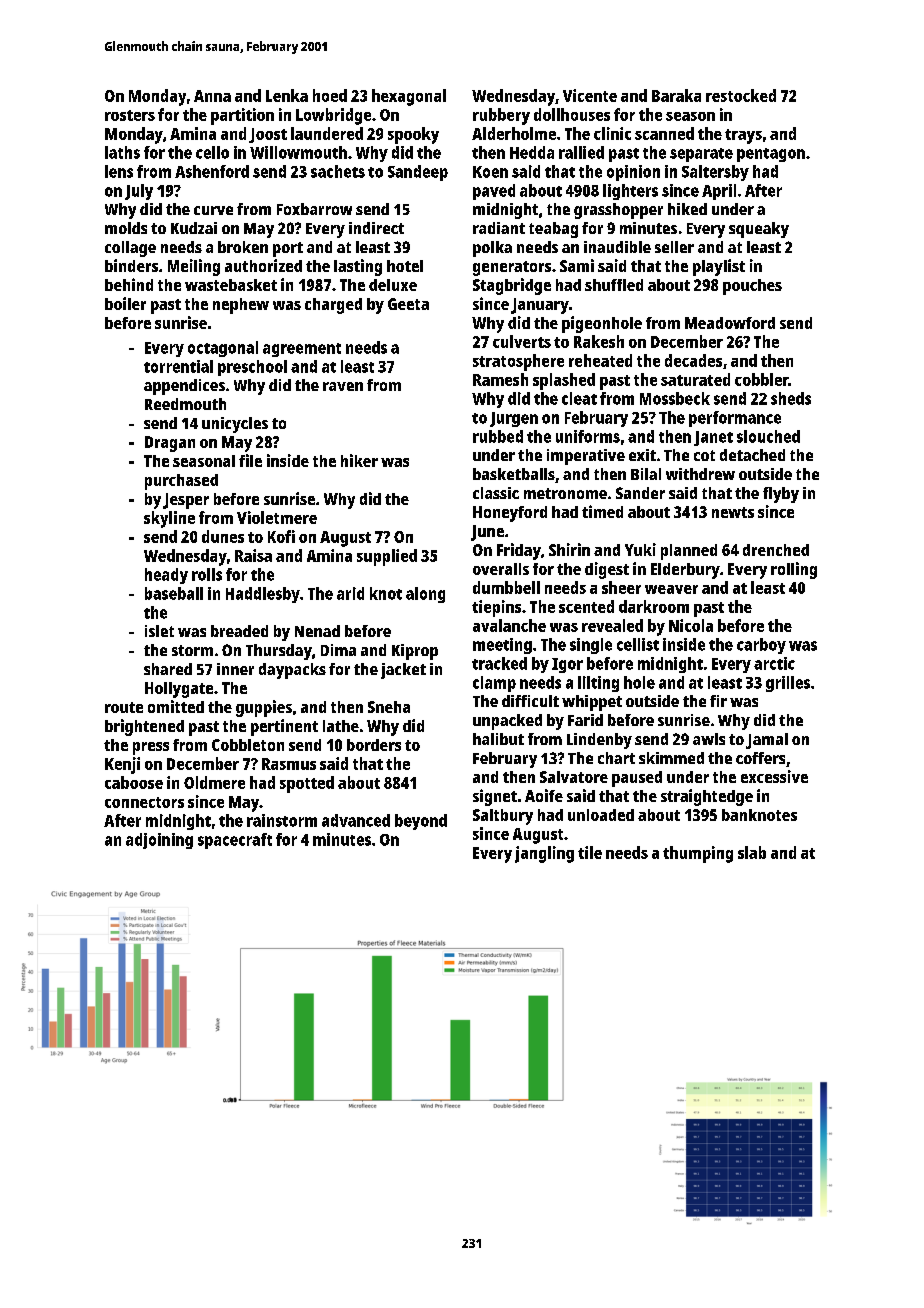 This document has height=1308, width=924. Describe the element at coordinates (408, 304) in the document. I see `Geeta` at that location.
